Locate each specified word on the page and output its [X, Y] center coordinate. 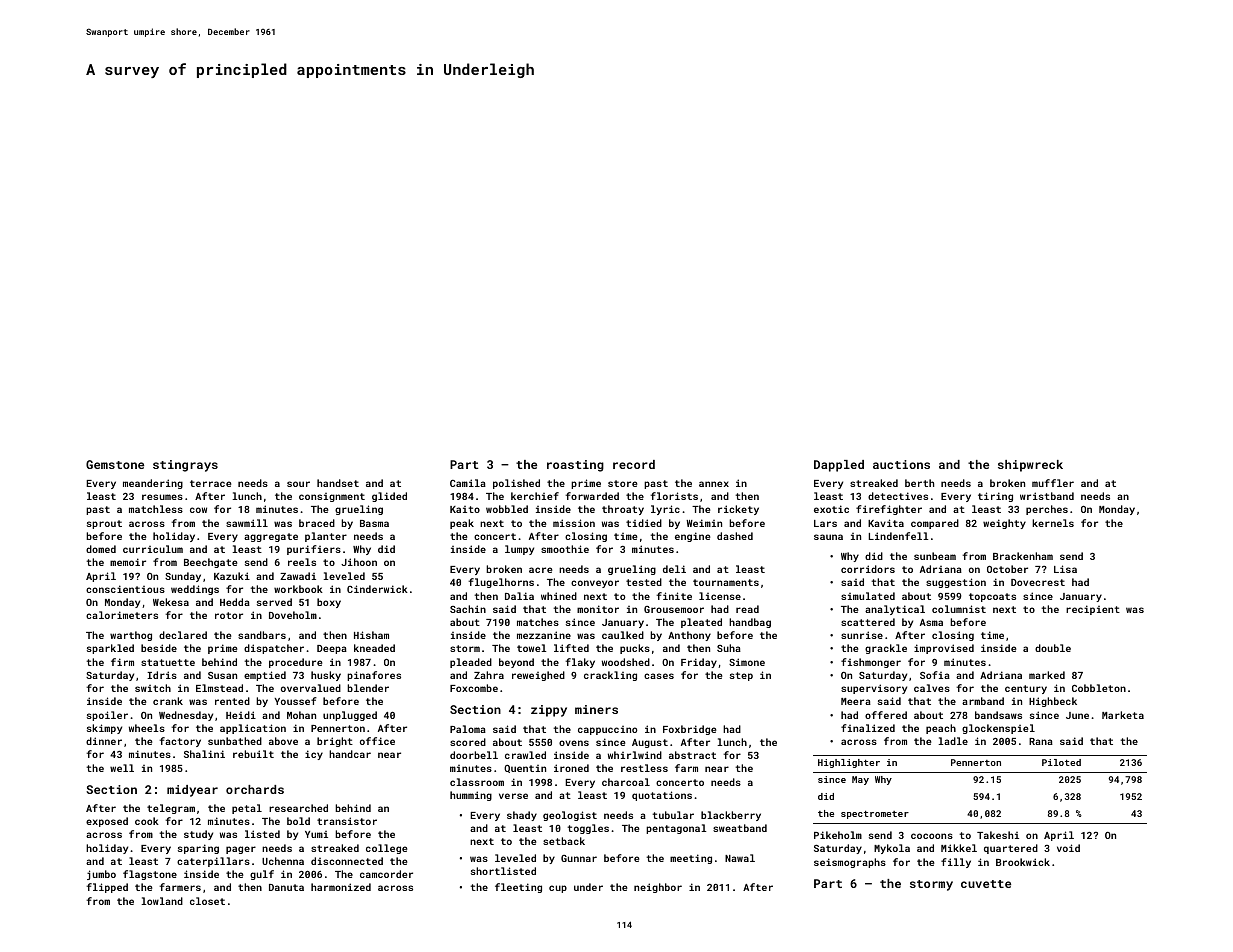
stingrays [185, 466]
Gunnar [579, 858]
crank [168, 701]
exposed [107, 822]
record [634, 464]
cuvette [986, 884]
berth [919, 483]
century [1026, 689]
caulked [623, 635]
